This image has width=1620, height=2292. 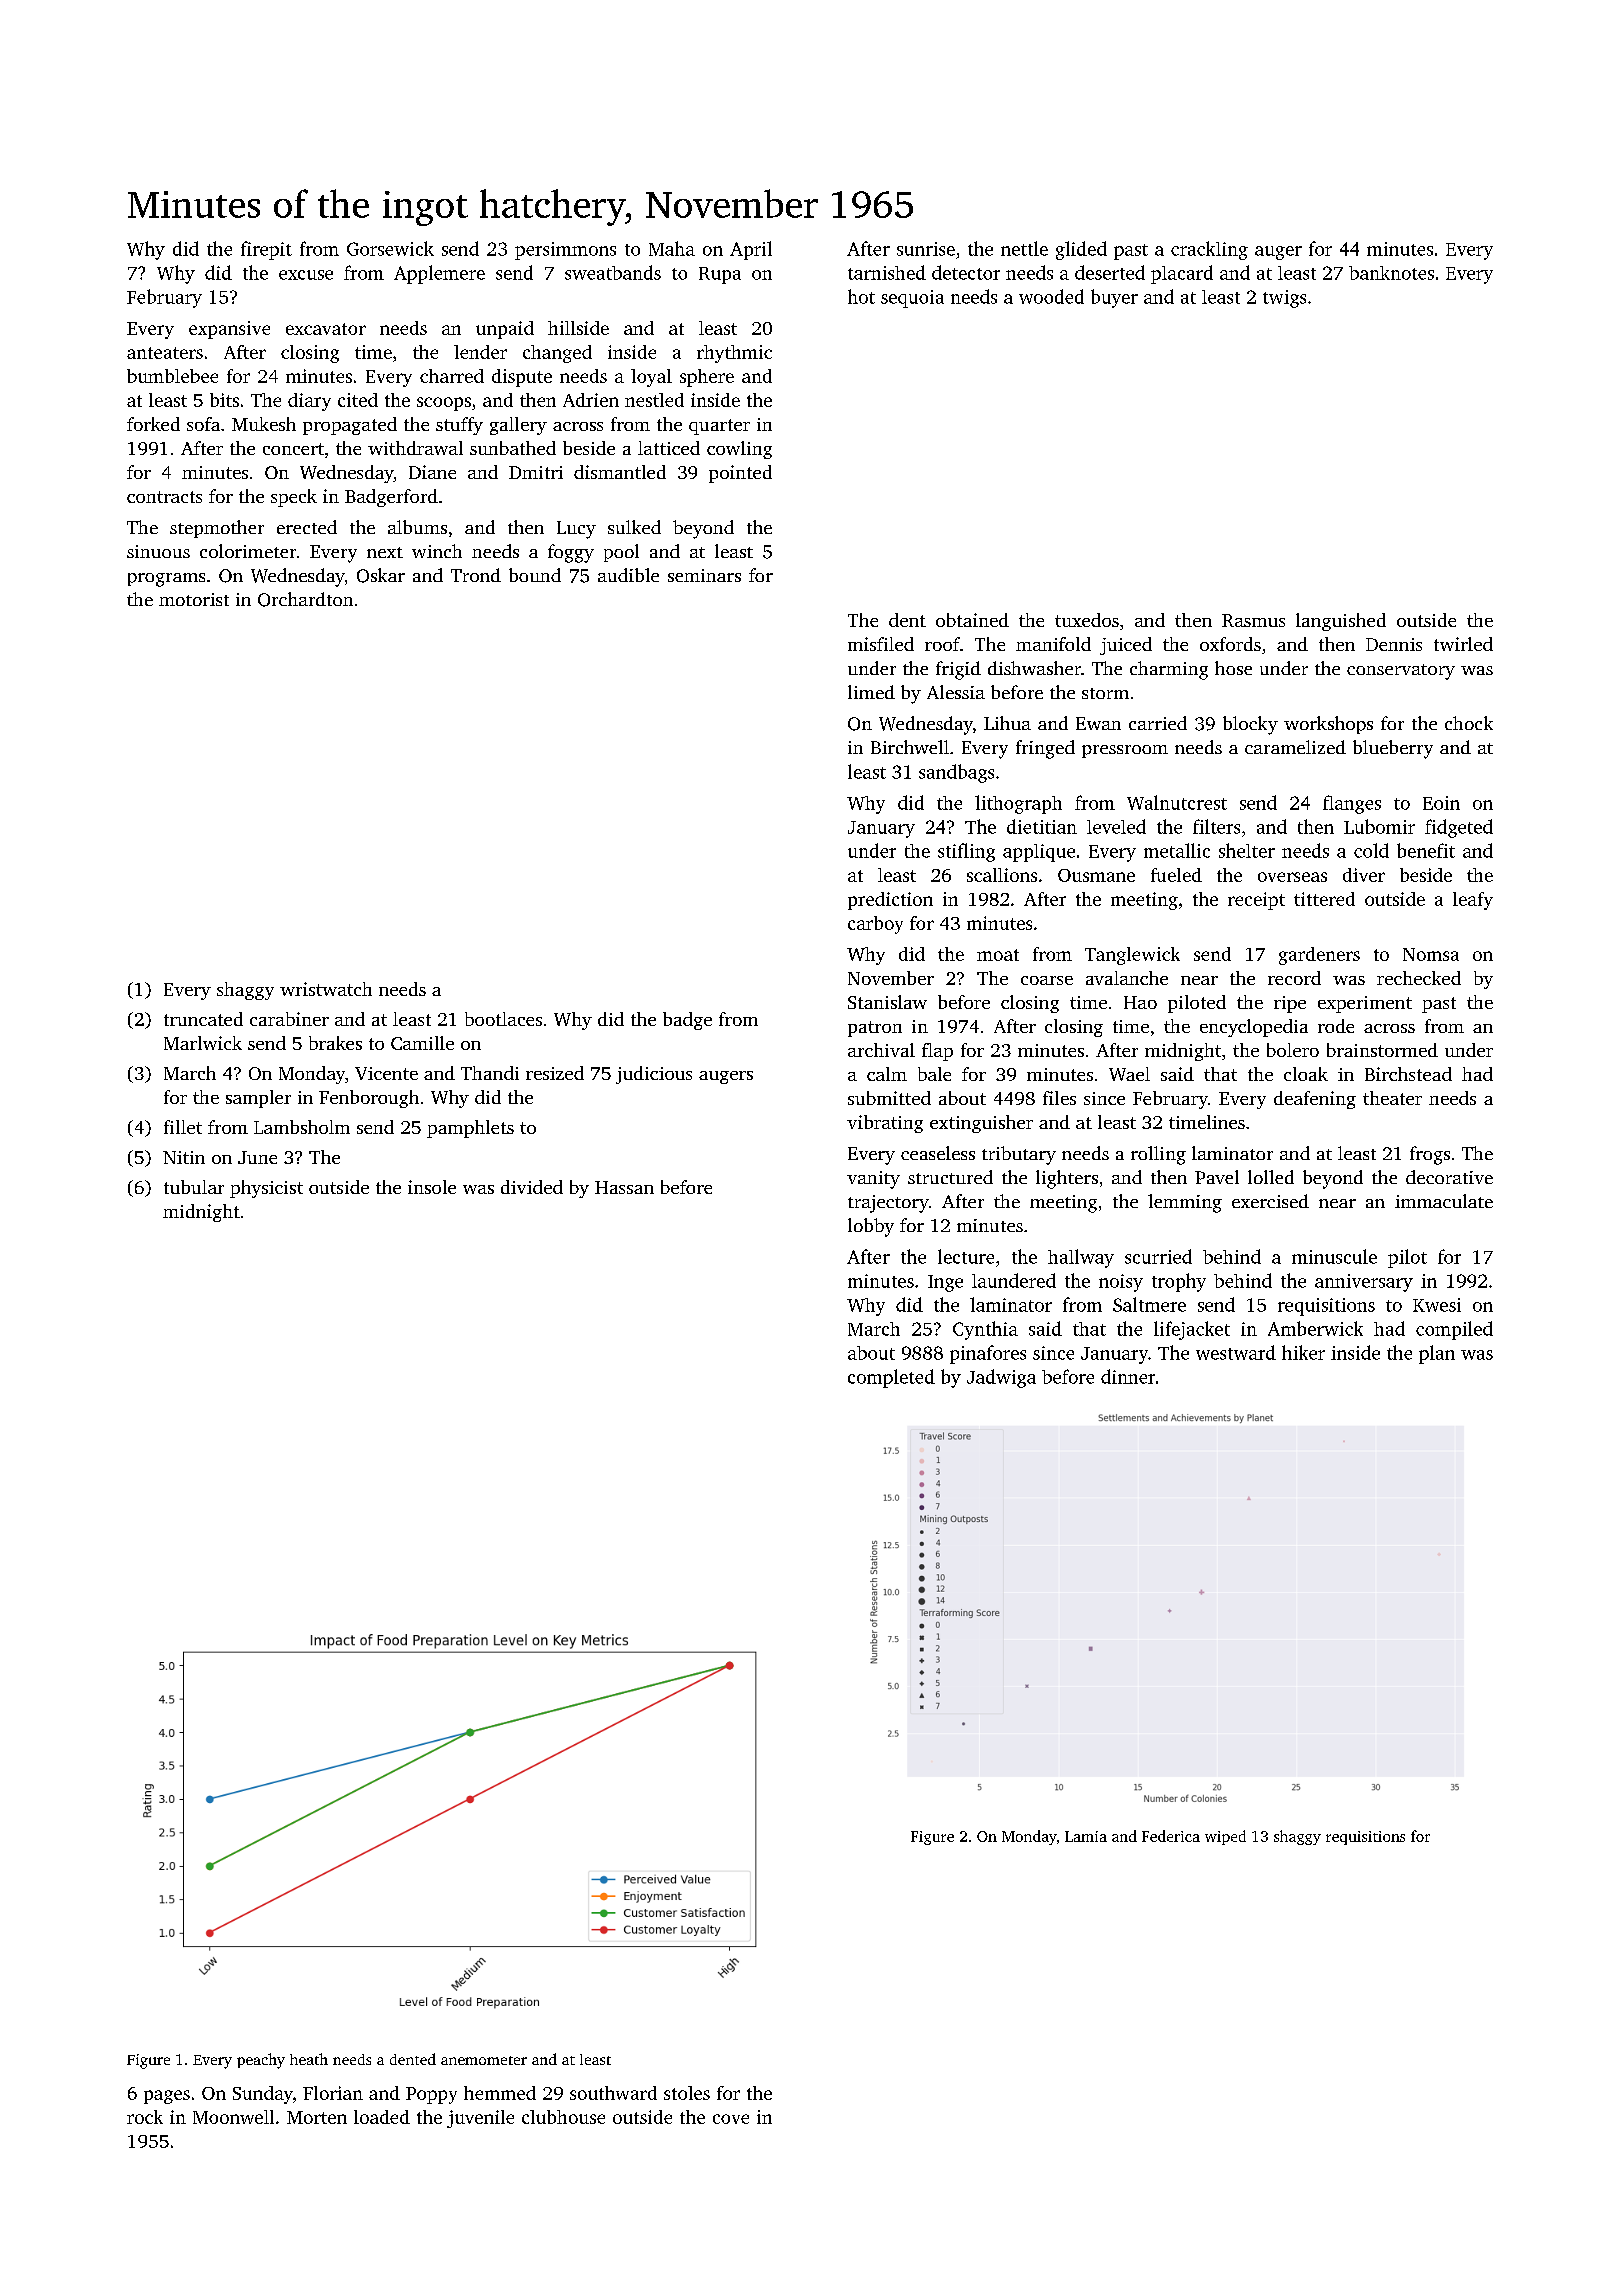 What do you see at coordinates (194, 1187) in the image?
I see `tubular` at bounding box center [194, 1187].
